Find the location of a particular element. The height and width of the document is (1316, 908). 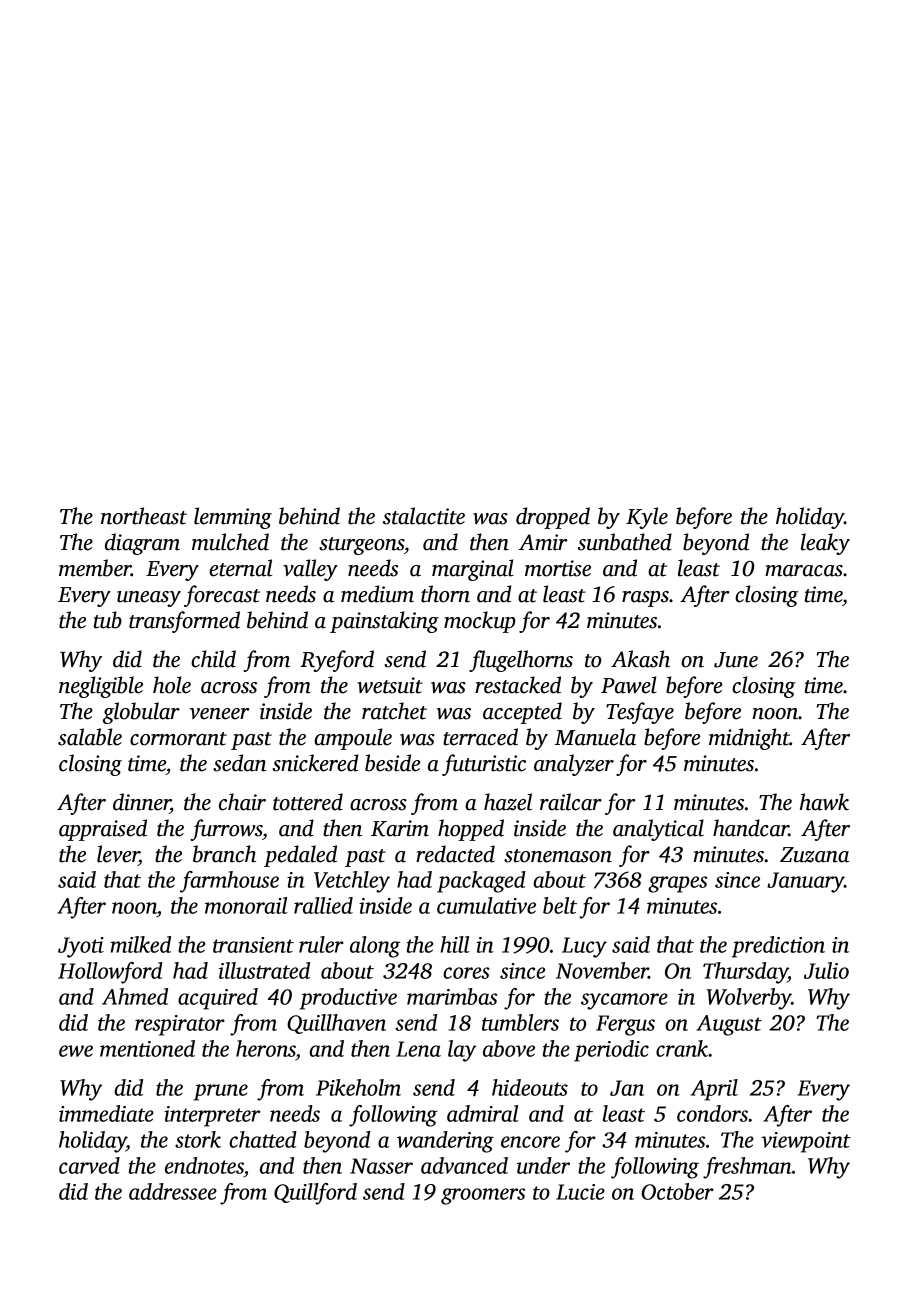

Wolverby is located at coordinates (749, 999).
